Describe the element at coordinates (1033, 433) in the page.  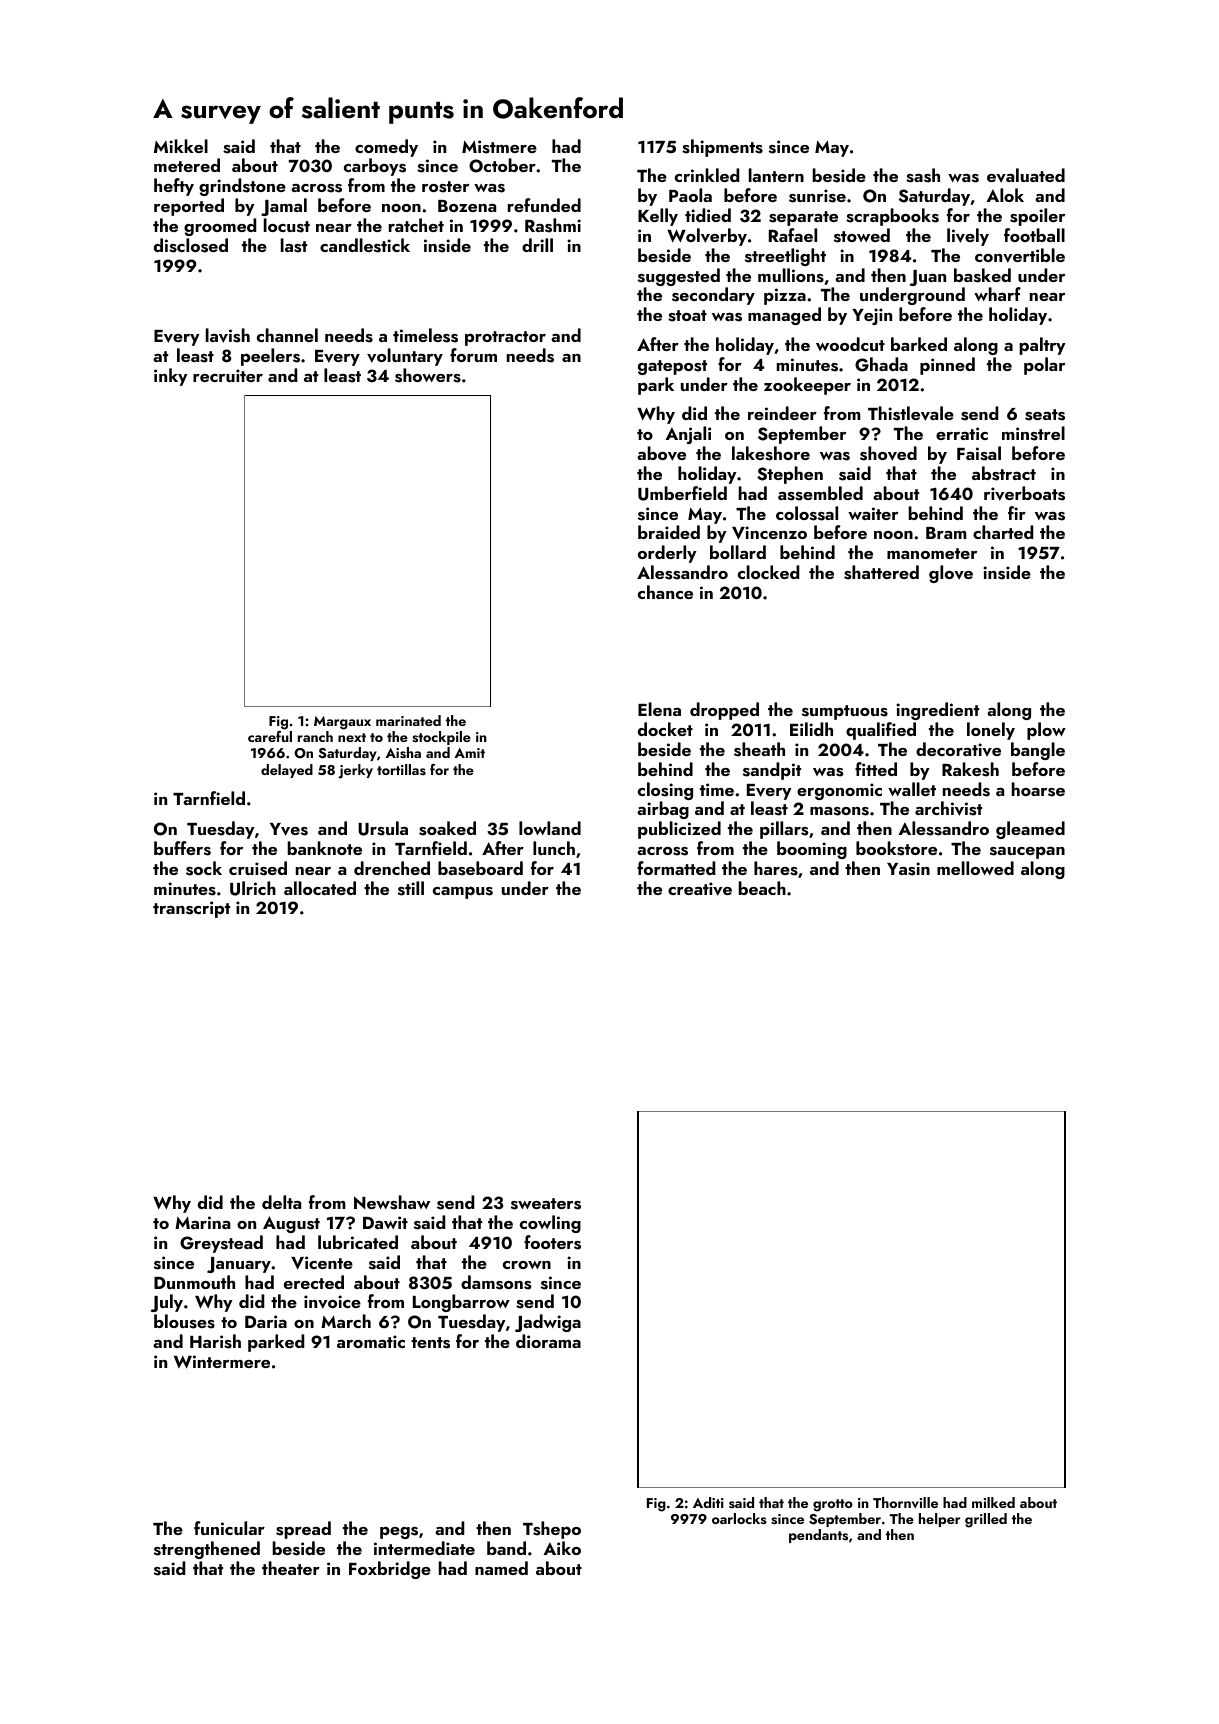
I see `minstrel` at that location.
